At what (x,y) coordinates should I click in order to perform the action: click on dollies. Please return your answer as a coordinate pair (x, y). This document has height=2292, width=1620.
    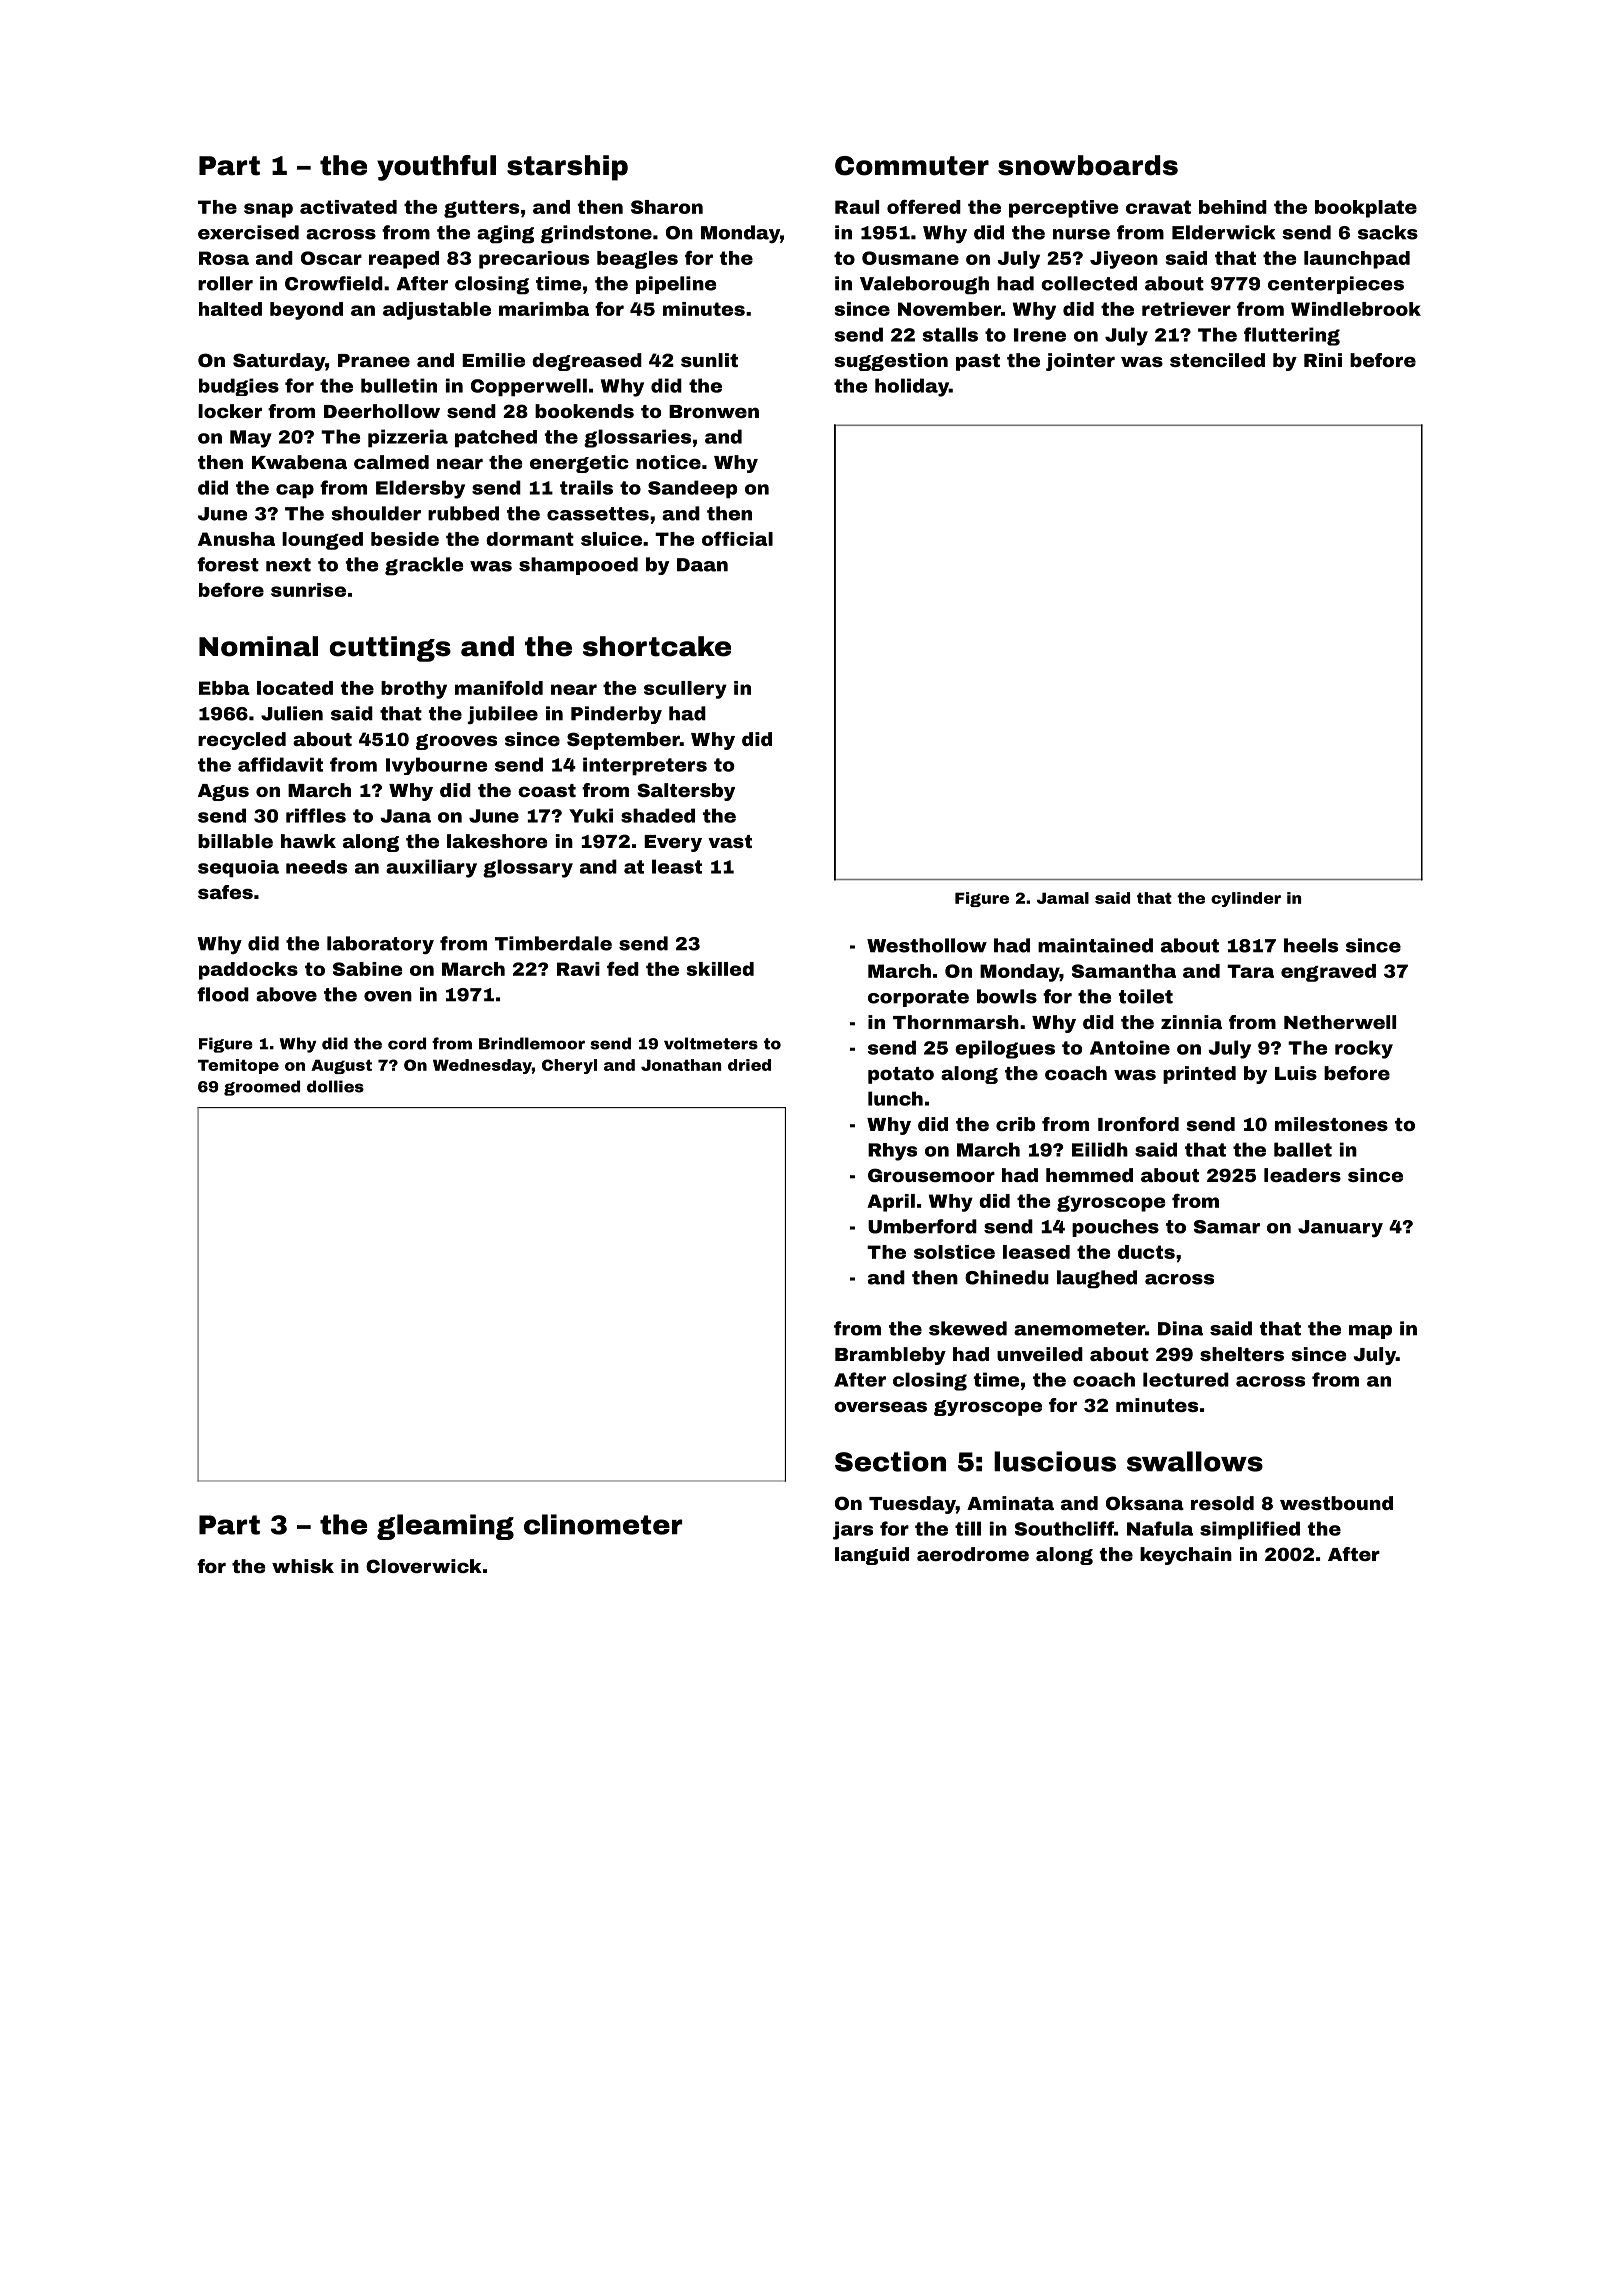
    Looking at the image, I should click on (335, 1086).
